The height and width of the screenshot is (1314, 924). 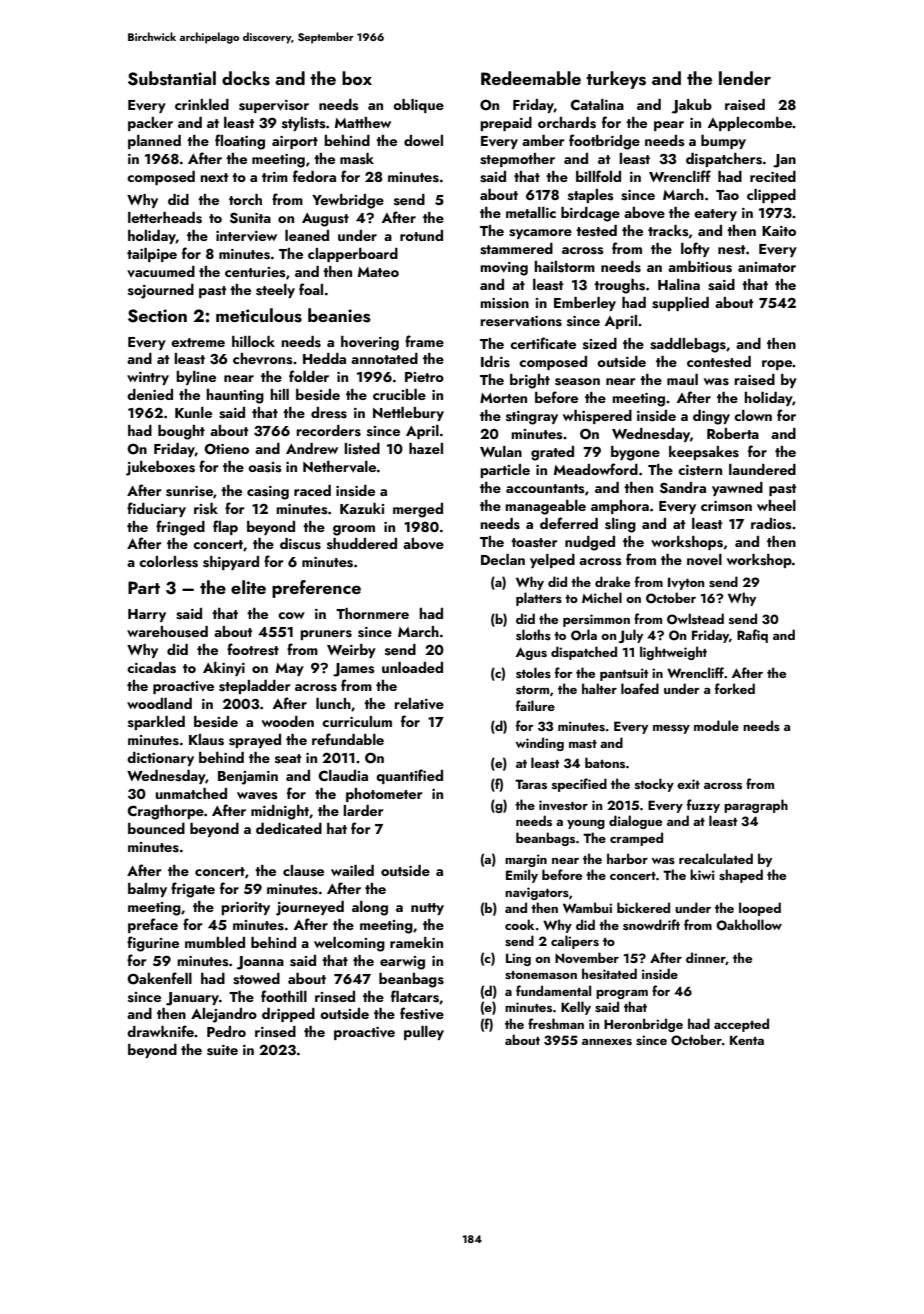 What do you see at coordinates (160, 1031) in the screenshot?
I see `drawknife` at bounding box center [160, 1031].
